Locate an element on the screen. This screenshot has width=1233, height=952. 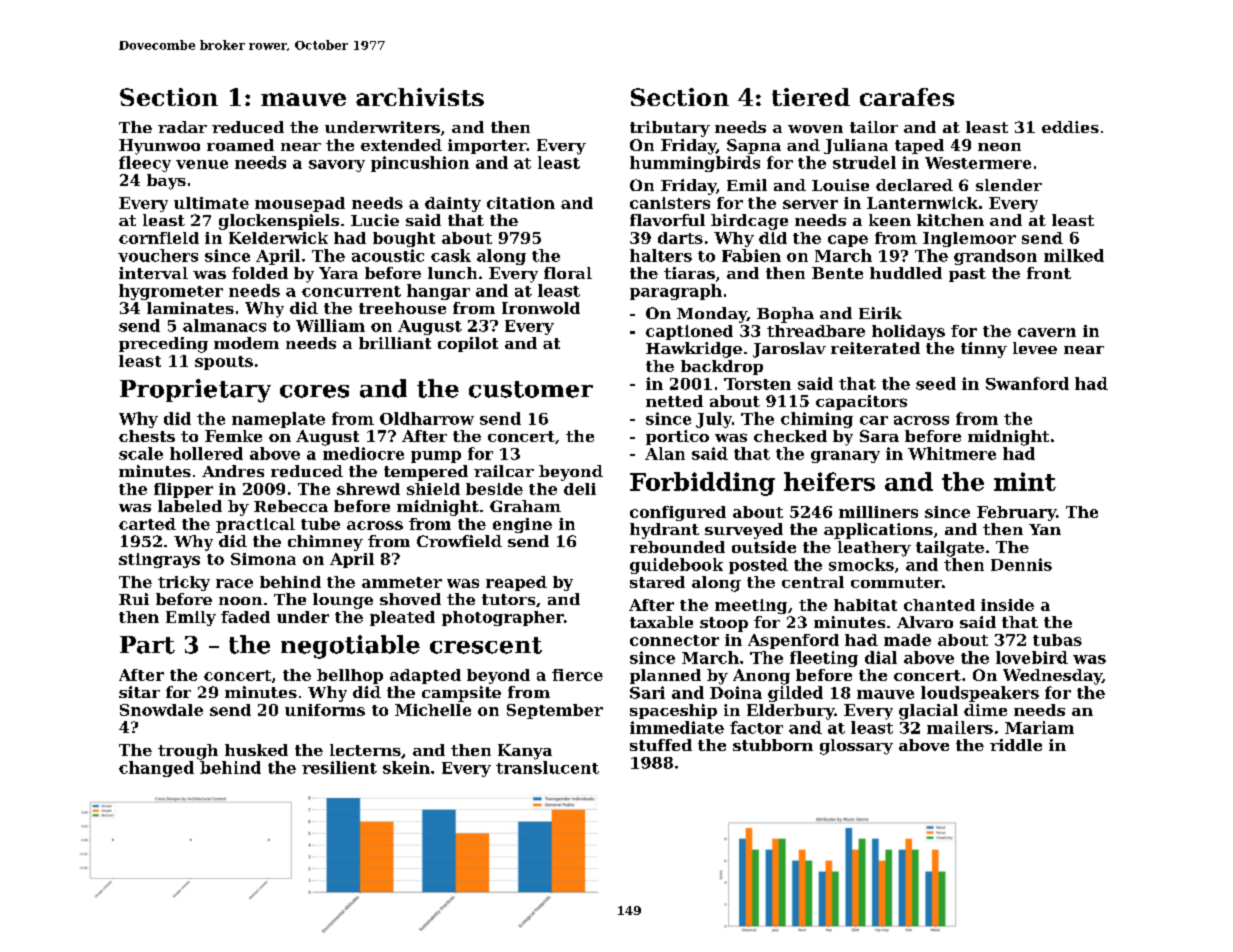
huddled is located at coordinates (906, 273).
